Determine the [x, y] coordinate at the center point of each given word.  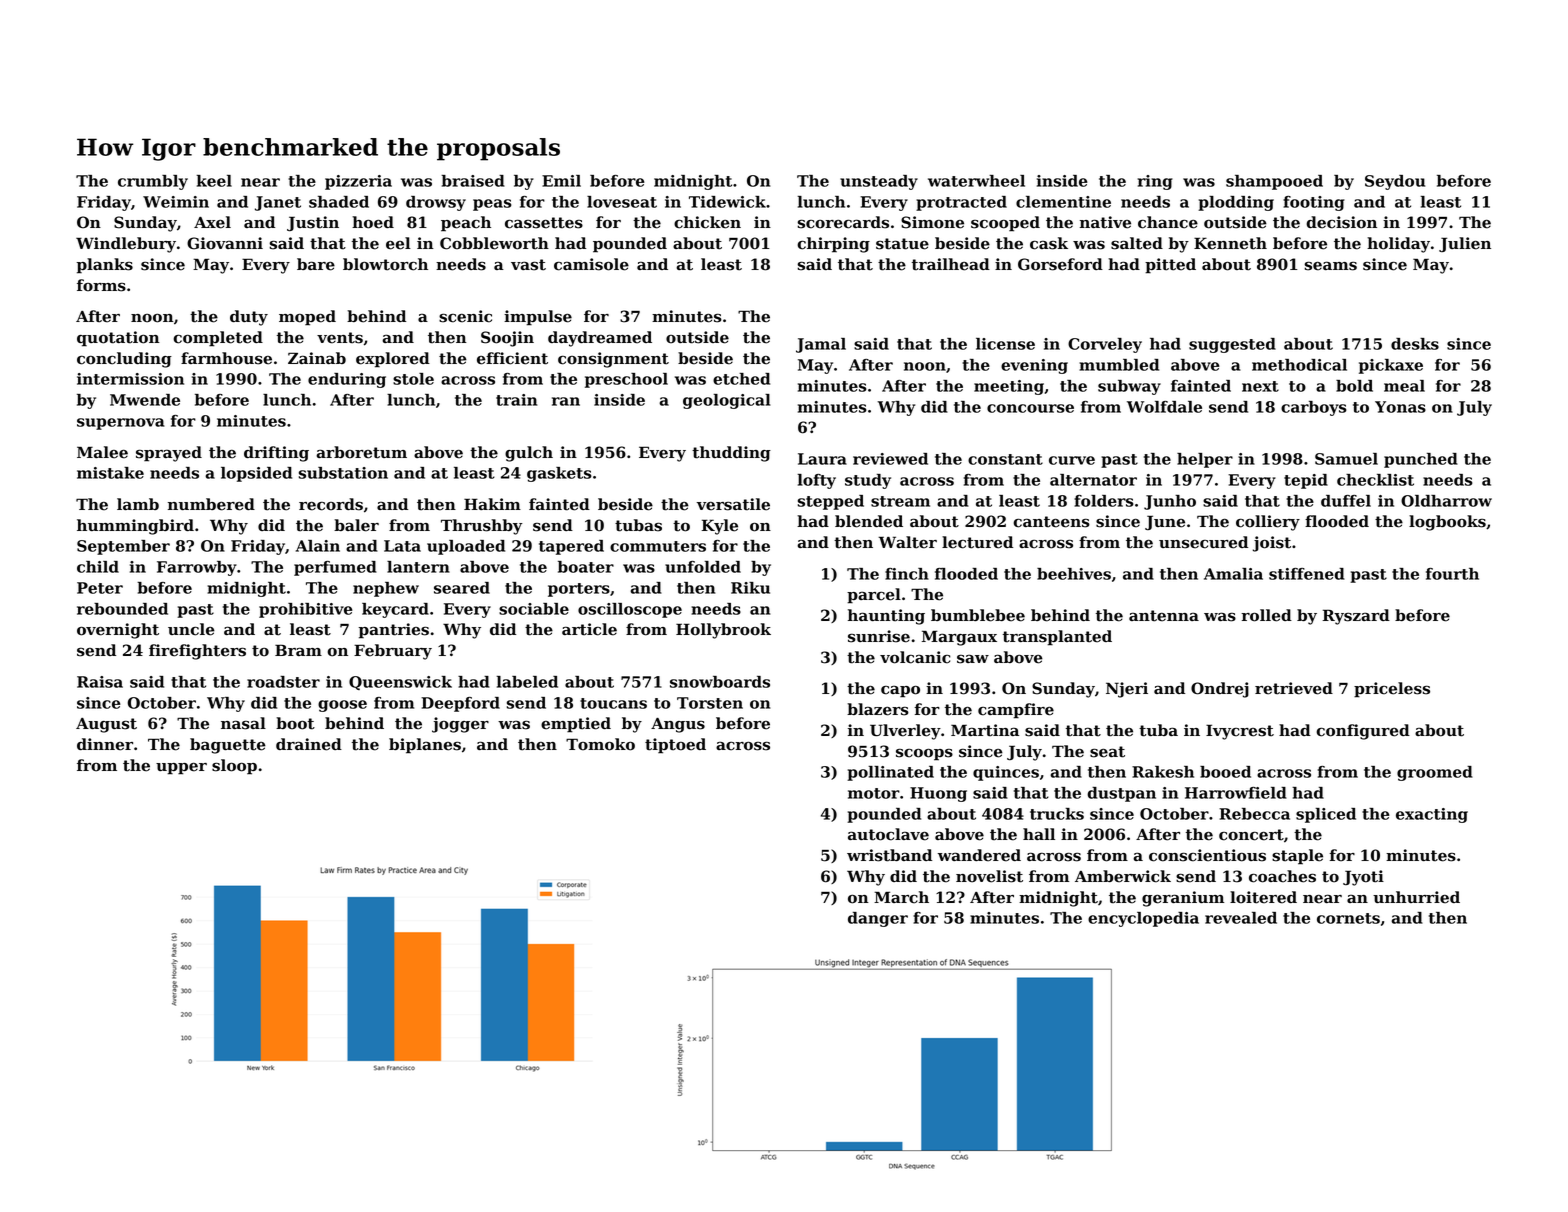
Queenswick [400, 683]
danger [878, 919]
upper [181, 768]
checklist [1375, 480]
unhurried [1416, 897]
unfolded [703, 567]
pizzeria [358, 182]
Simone [932, 222]
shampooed [1274, 182]
